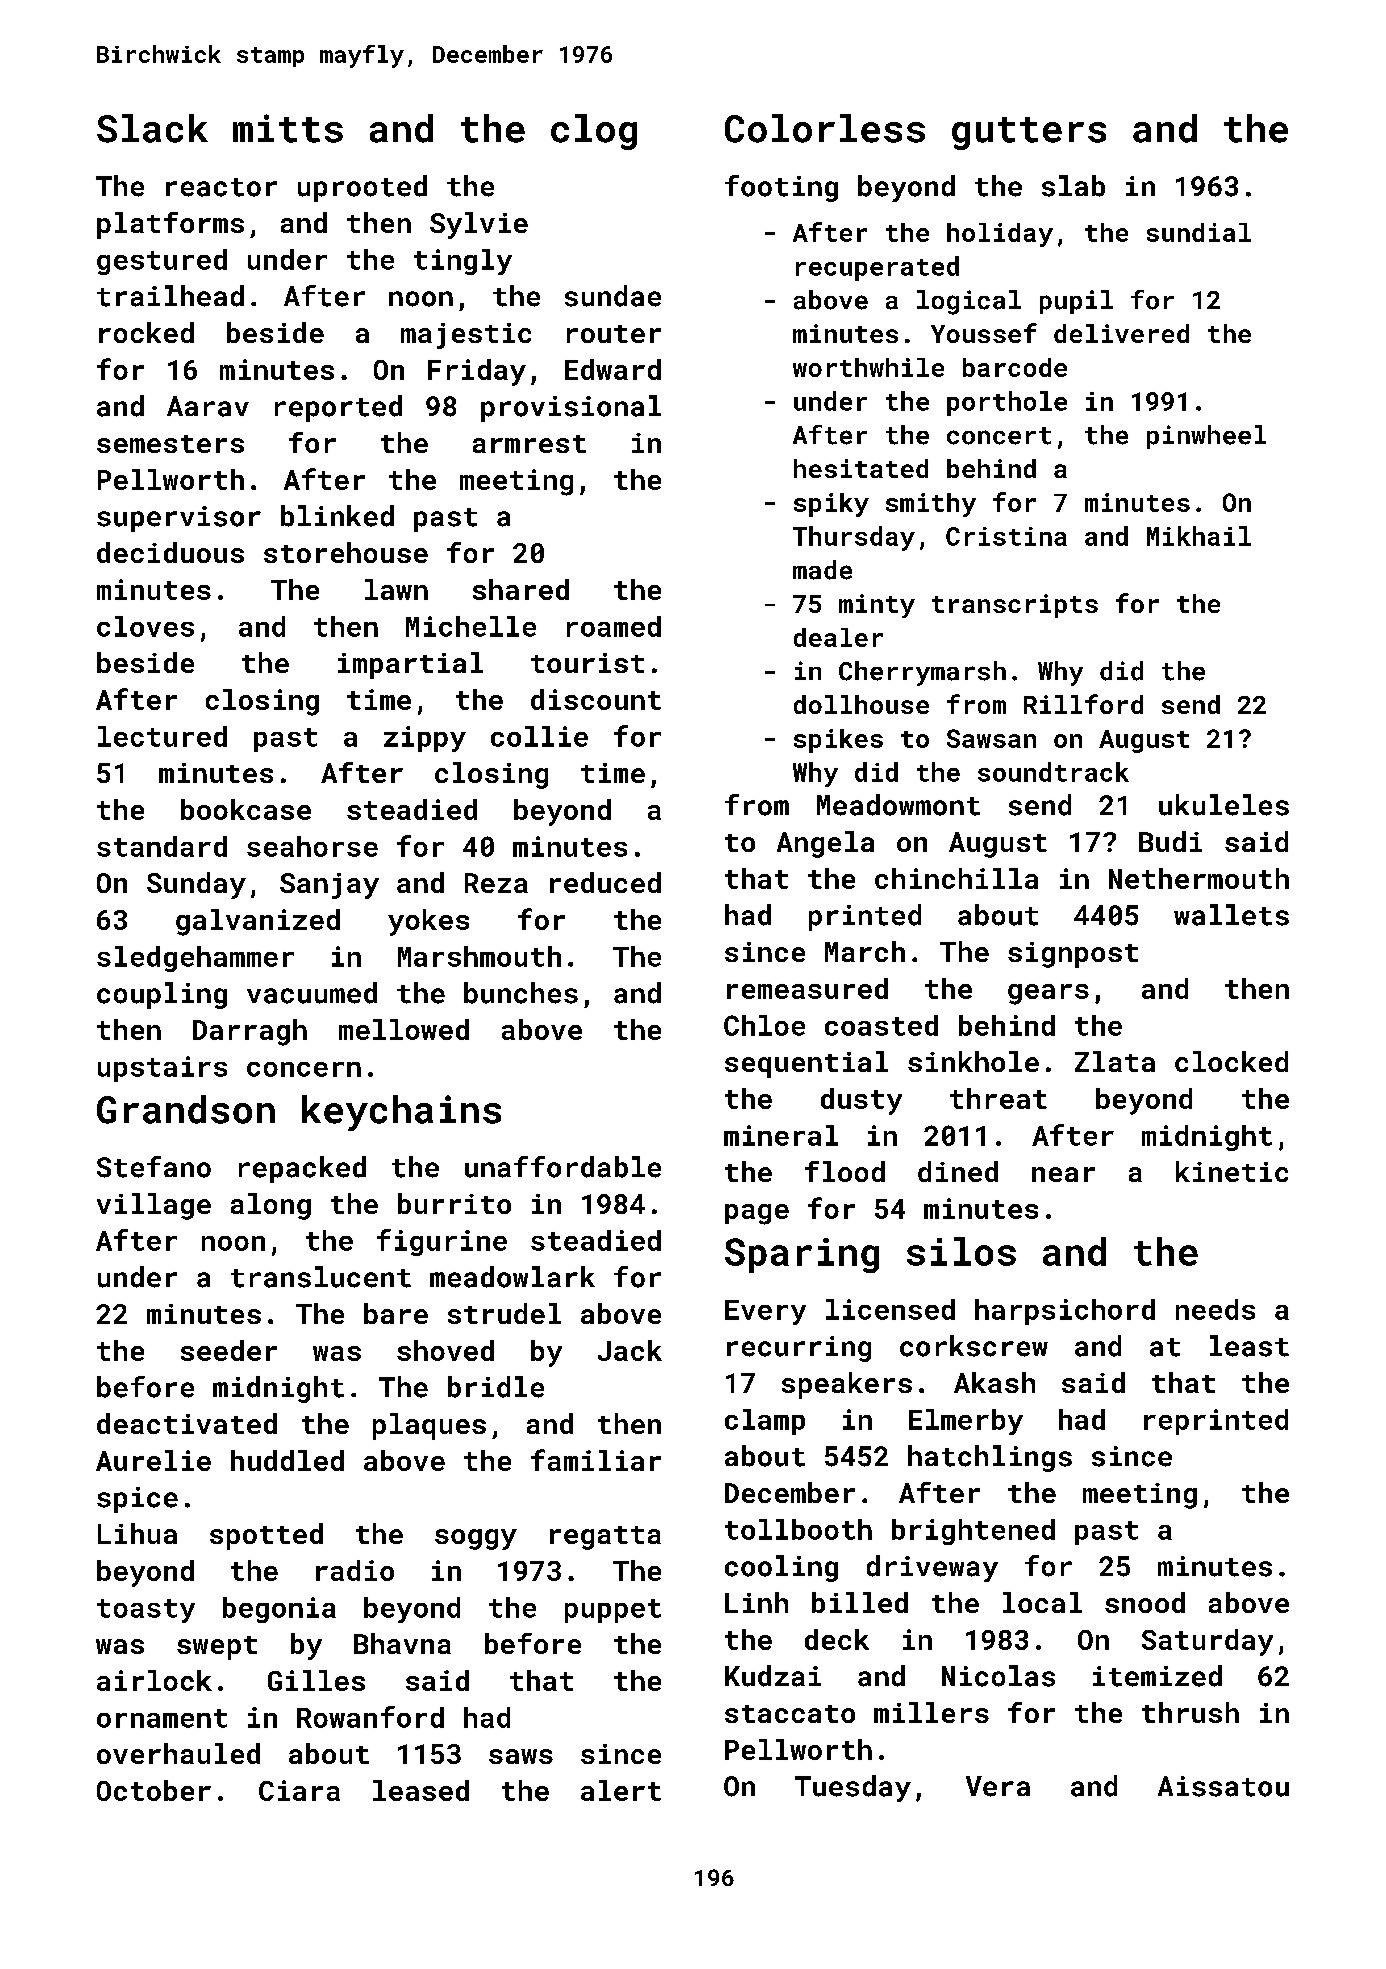 The height and width of the screenshot is (1969, 1386). What do you see at coordinates (208, 406) in the screenshot?
I see `Aarav` at bounding box center [208, 406].
